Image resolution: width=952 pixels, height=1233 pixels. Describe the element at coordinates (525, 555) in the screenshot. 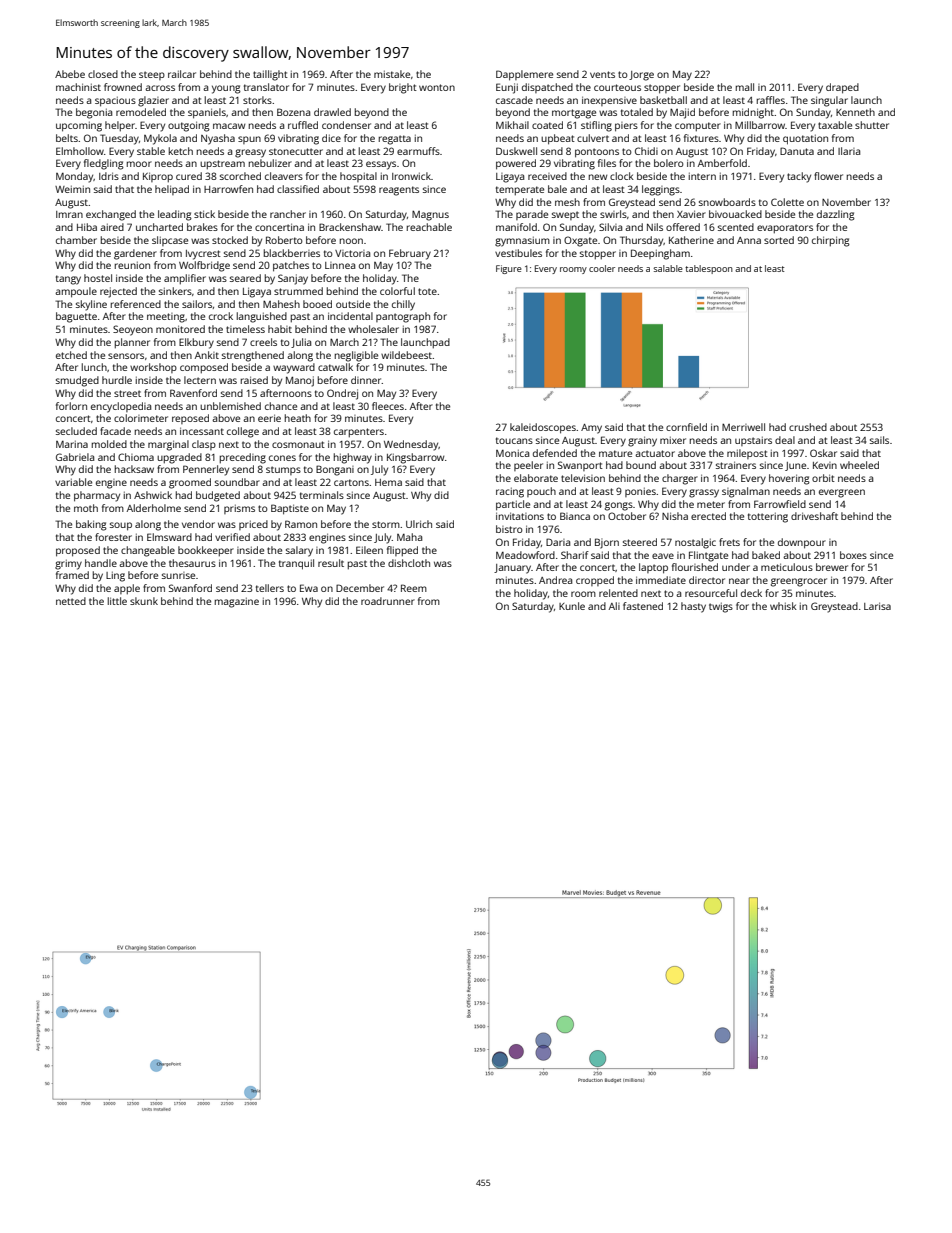

I see `Meadowford` at that location.
